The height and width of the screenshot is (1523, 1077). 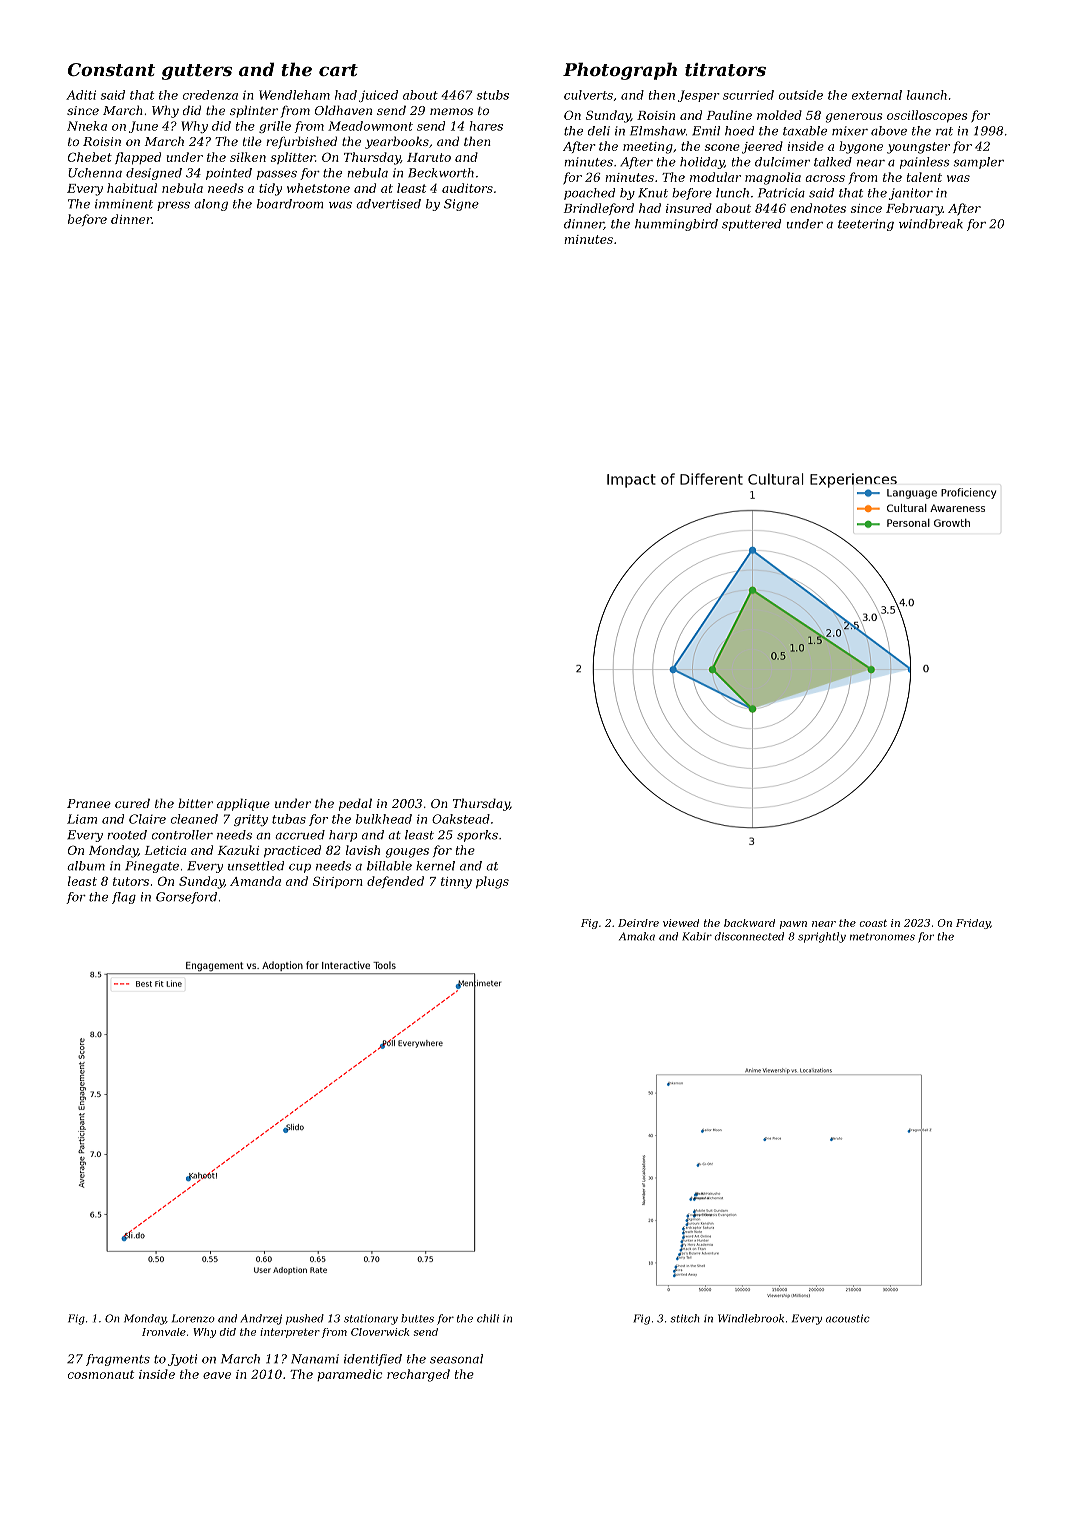 What do you see at coordinates (89, 803) in the screenshot?
I see `Pranee` at bounding box center [89, 803].
